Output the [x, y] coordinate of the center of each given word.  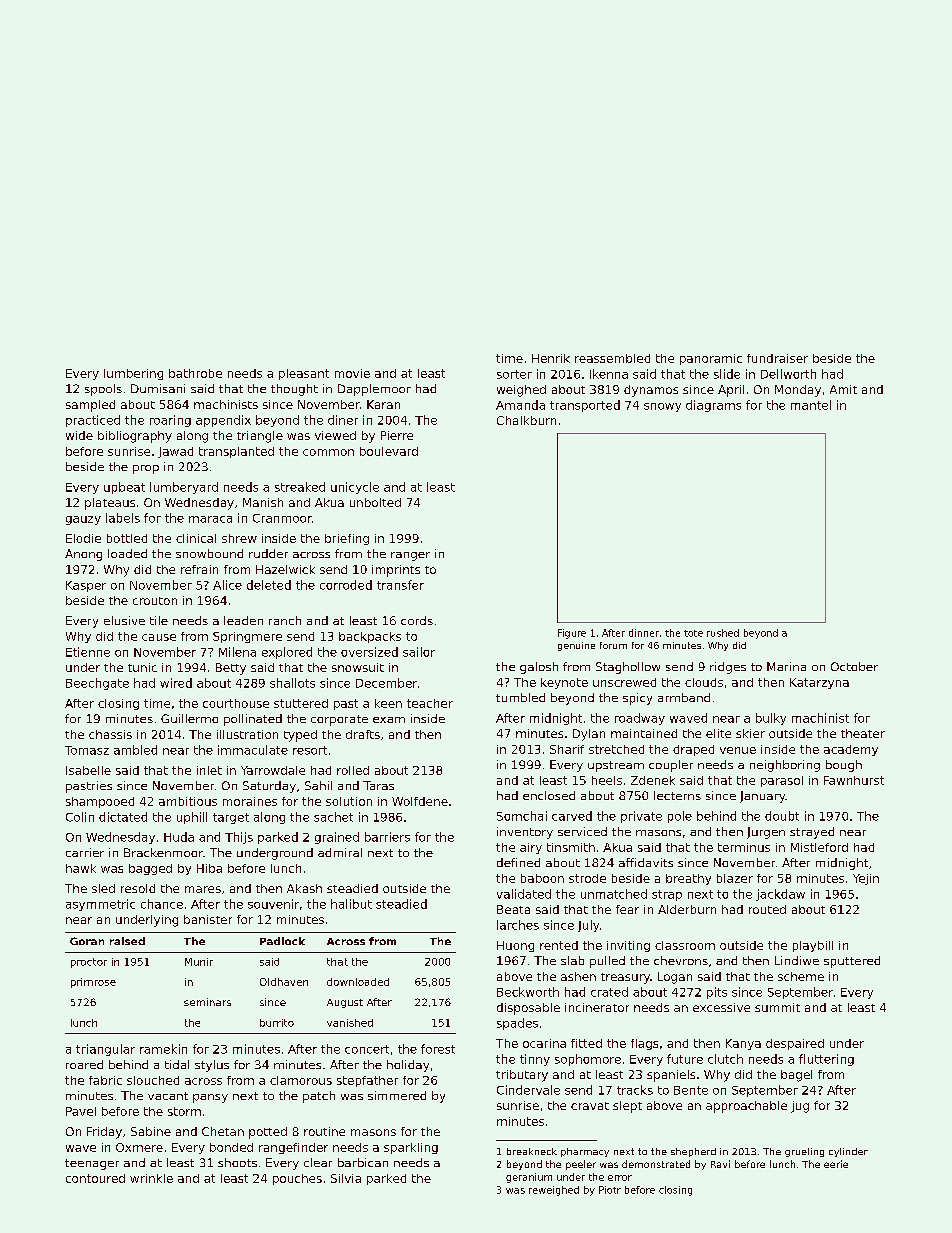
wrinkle [151, 1178]
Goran [87, 941]
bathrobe [195, 373]
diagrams [713, 406]
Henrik [551, 358]
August [345, 1003]
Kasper [86, 586]
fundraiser [777, 358]
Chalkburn [526, 420]
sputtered [852, 962]
